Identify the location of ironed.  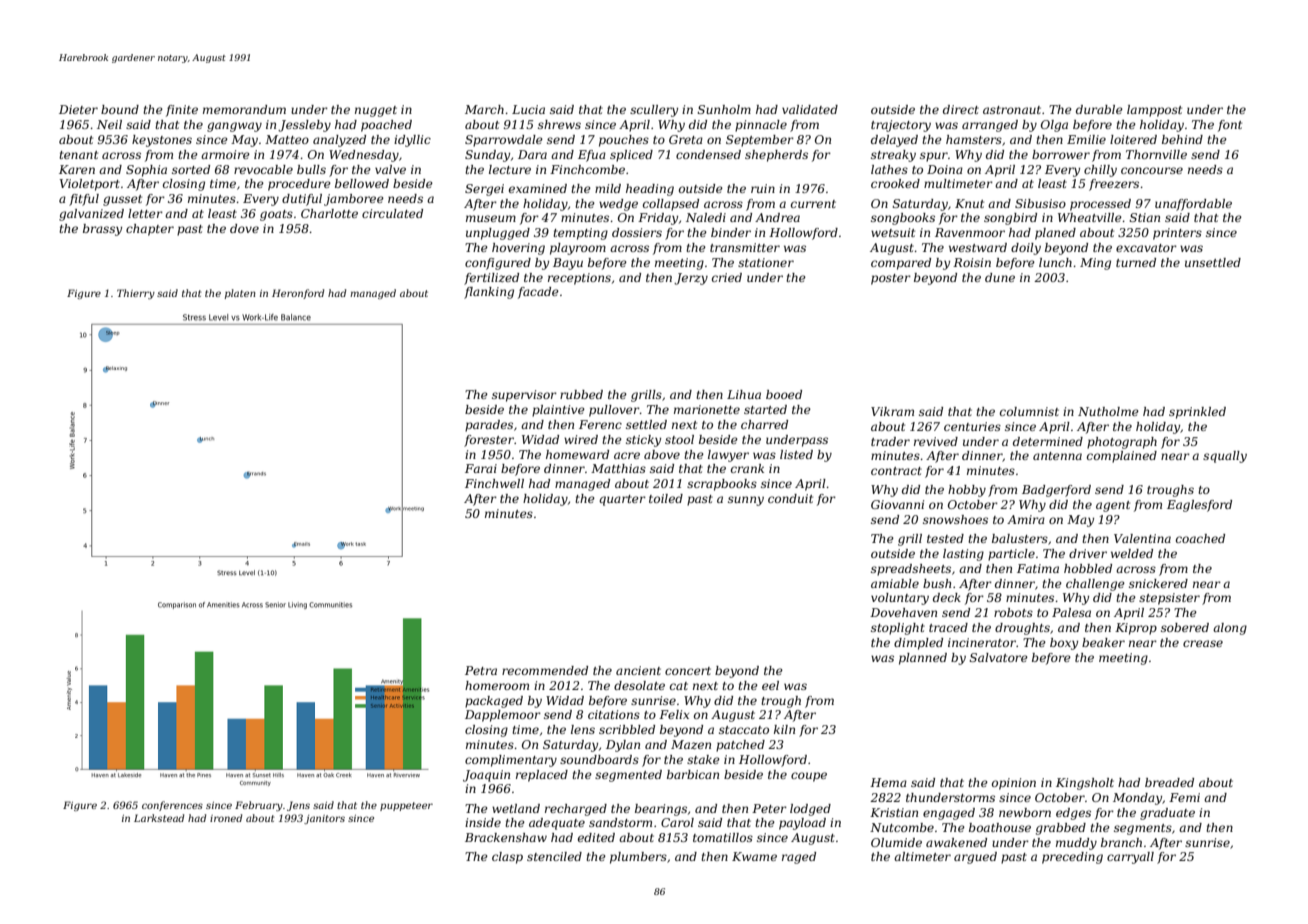
(226, 818).
